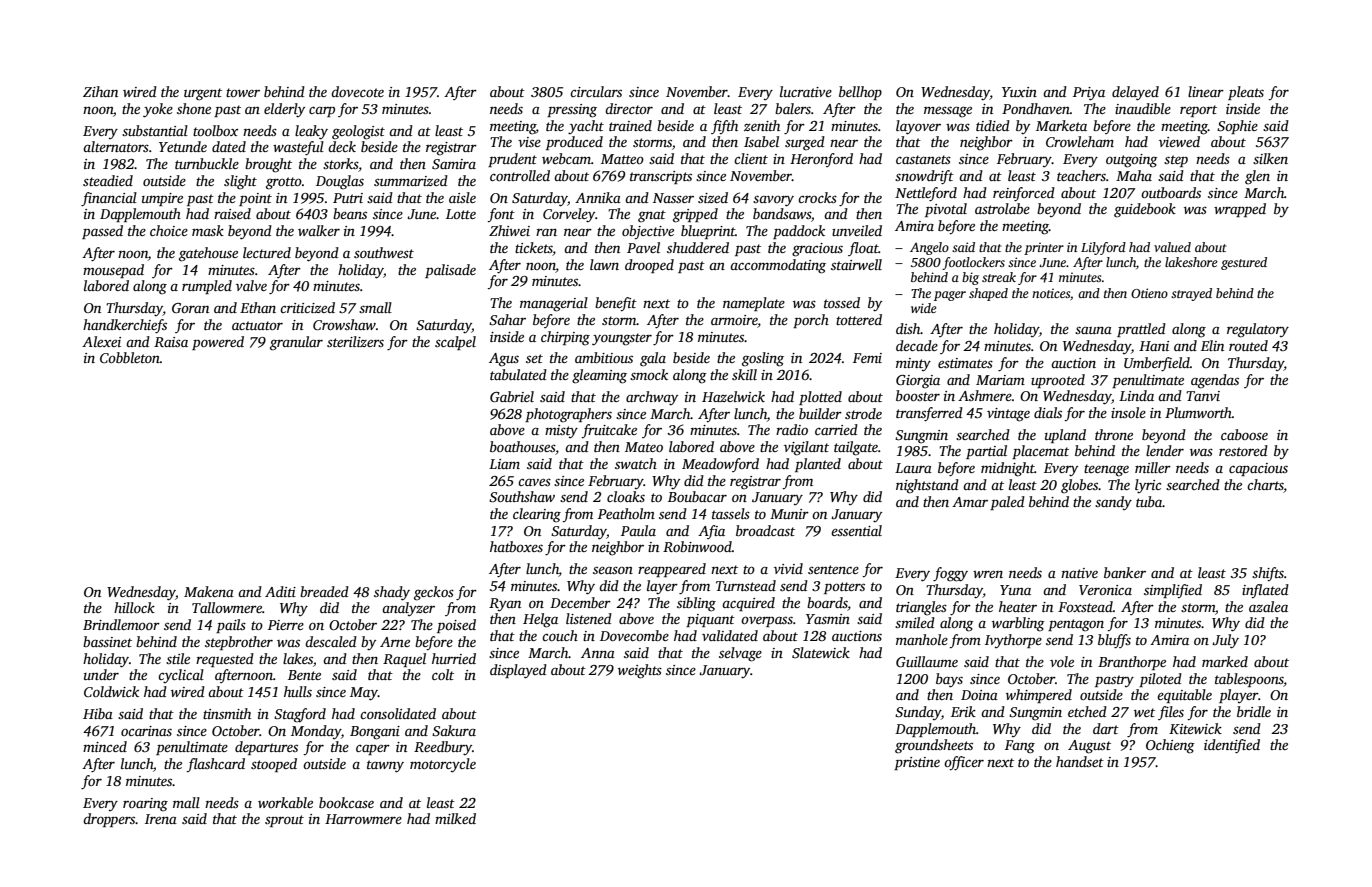  Describe the element at coordinates (280, 591) in the screenshot. I see `Aditi` at that location.
